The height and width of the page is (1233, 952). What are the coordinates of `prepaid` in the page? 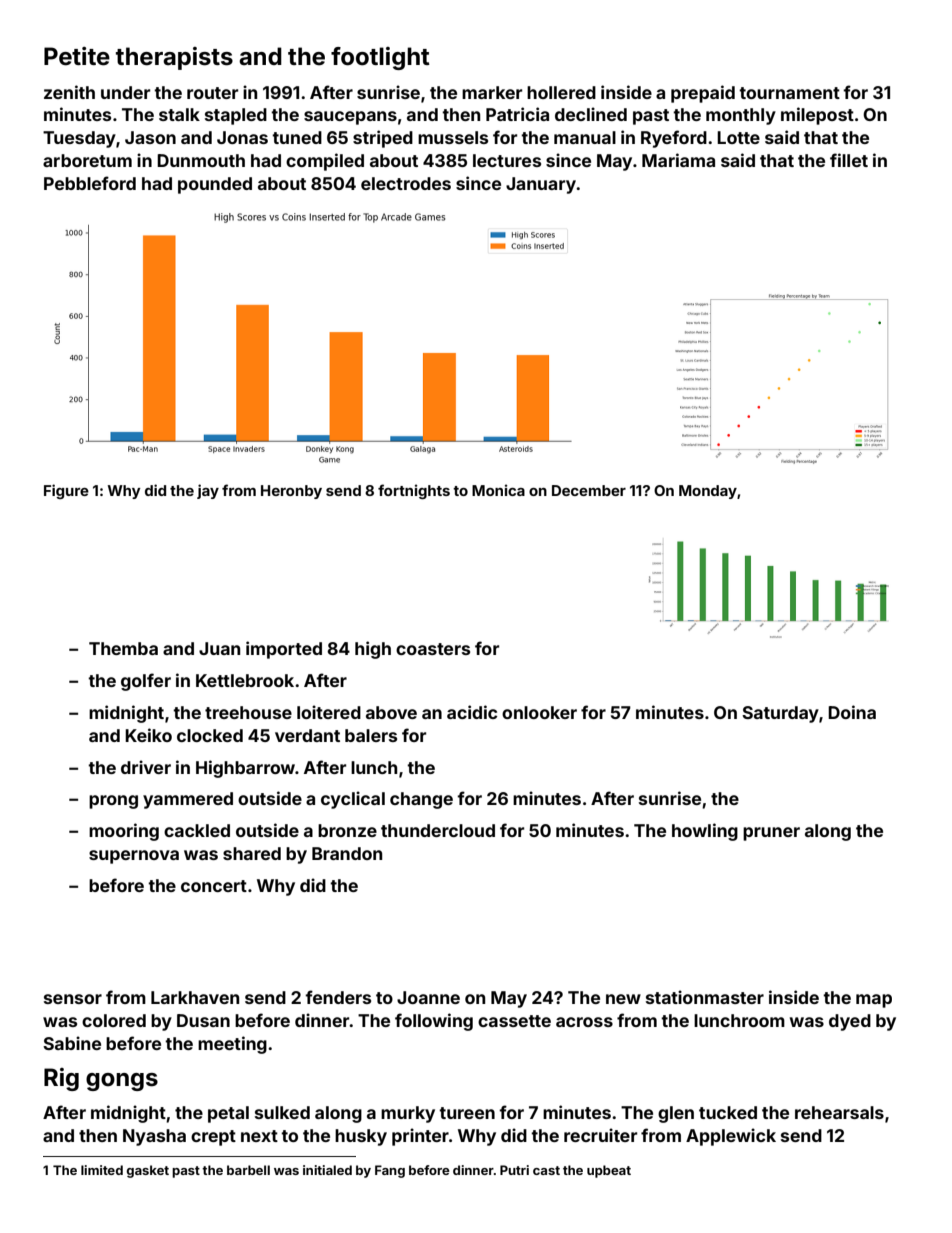 It's located at (703, 94).
